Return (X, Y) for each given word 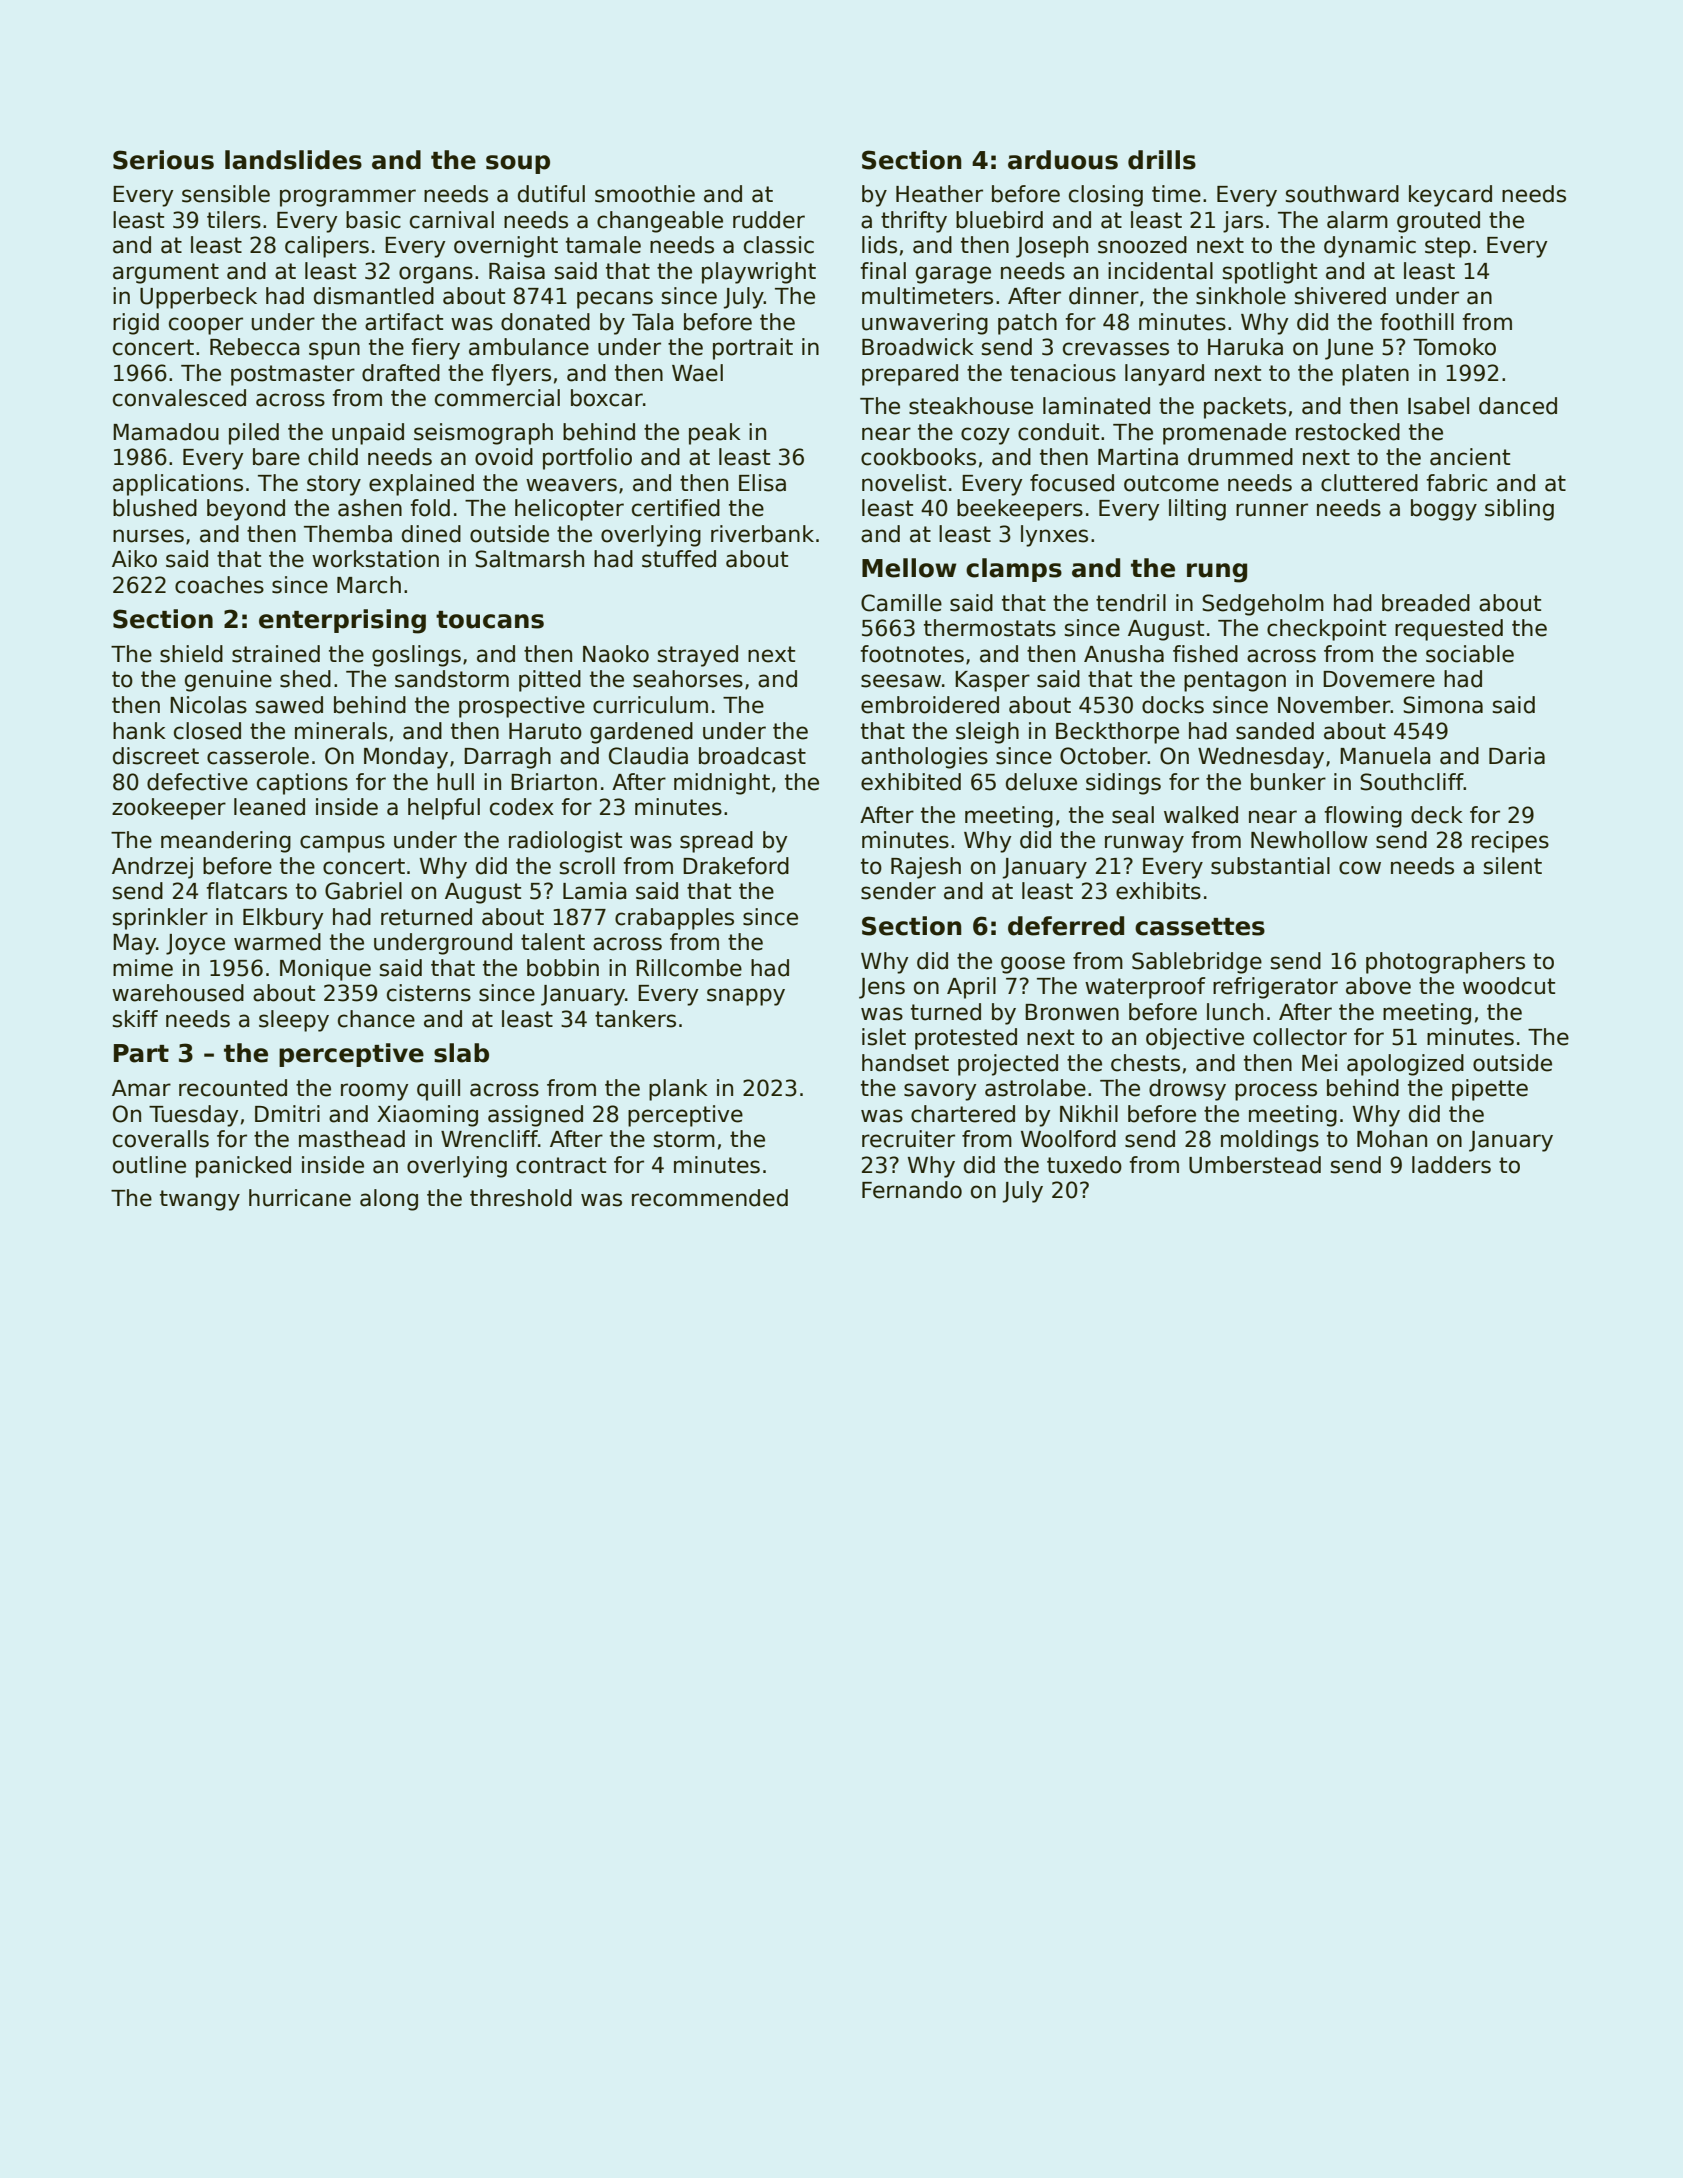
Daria (1517, 756)
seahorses (688, 679)
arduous (1063, 160)
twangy (200, 1200)
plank (678, 1090)
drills (1162, 160)
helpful (444, 809)
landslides (293, 160)
